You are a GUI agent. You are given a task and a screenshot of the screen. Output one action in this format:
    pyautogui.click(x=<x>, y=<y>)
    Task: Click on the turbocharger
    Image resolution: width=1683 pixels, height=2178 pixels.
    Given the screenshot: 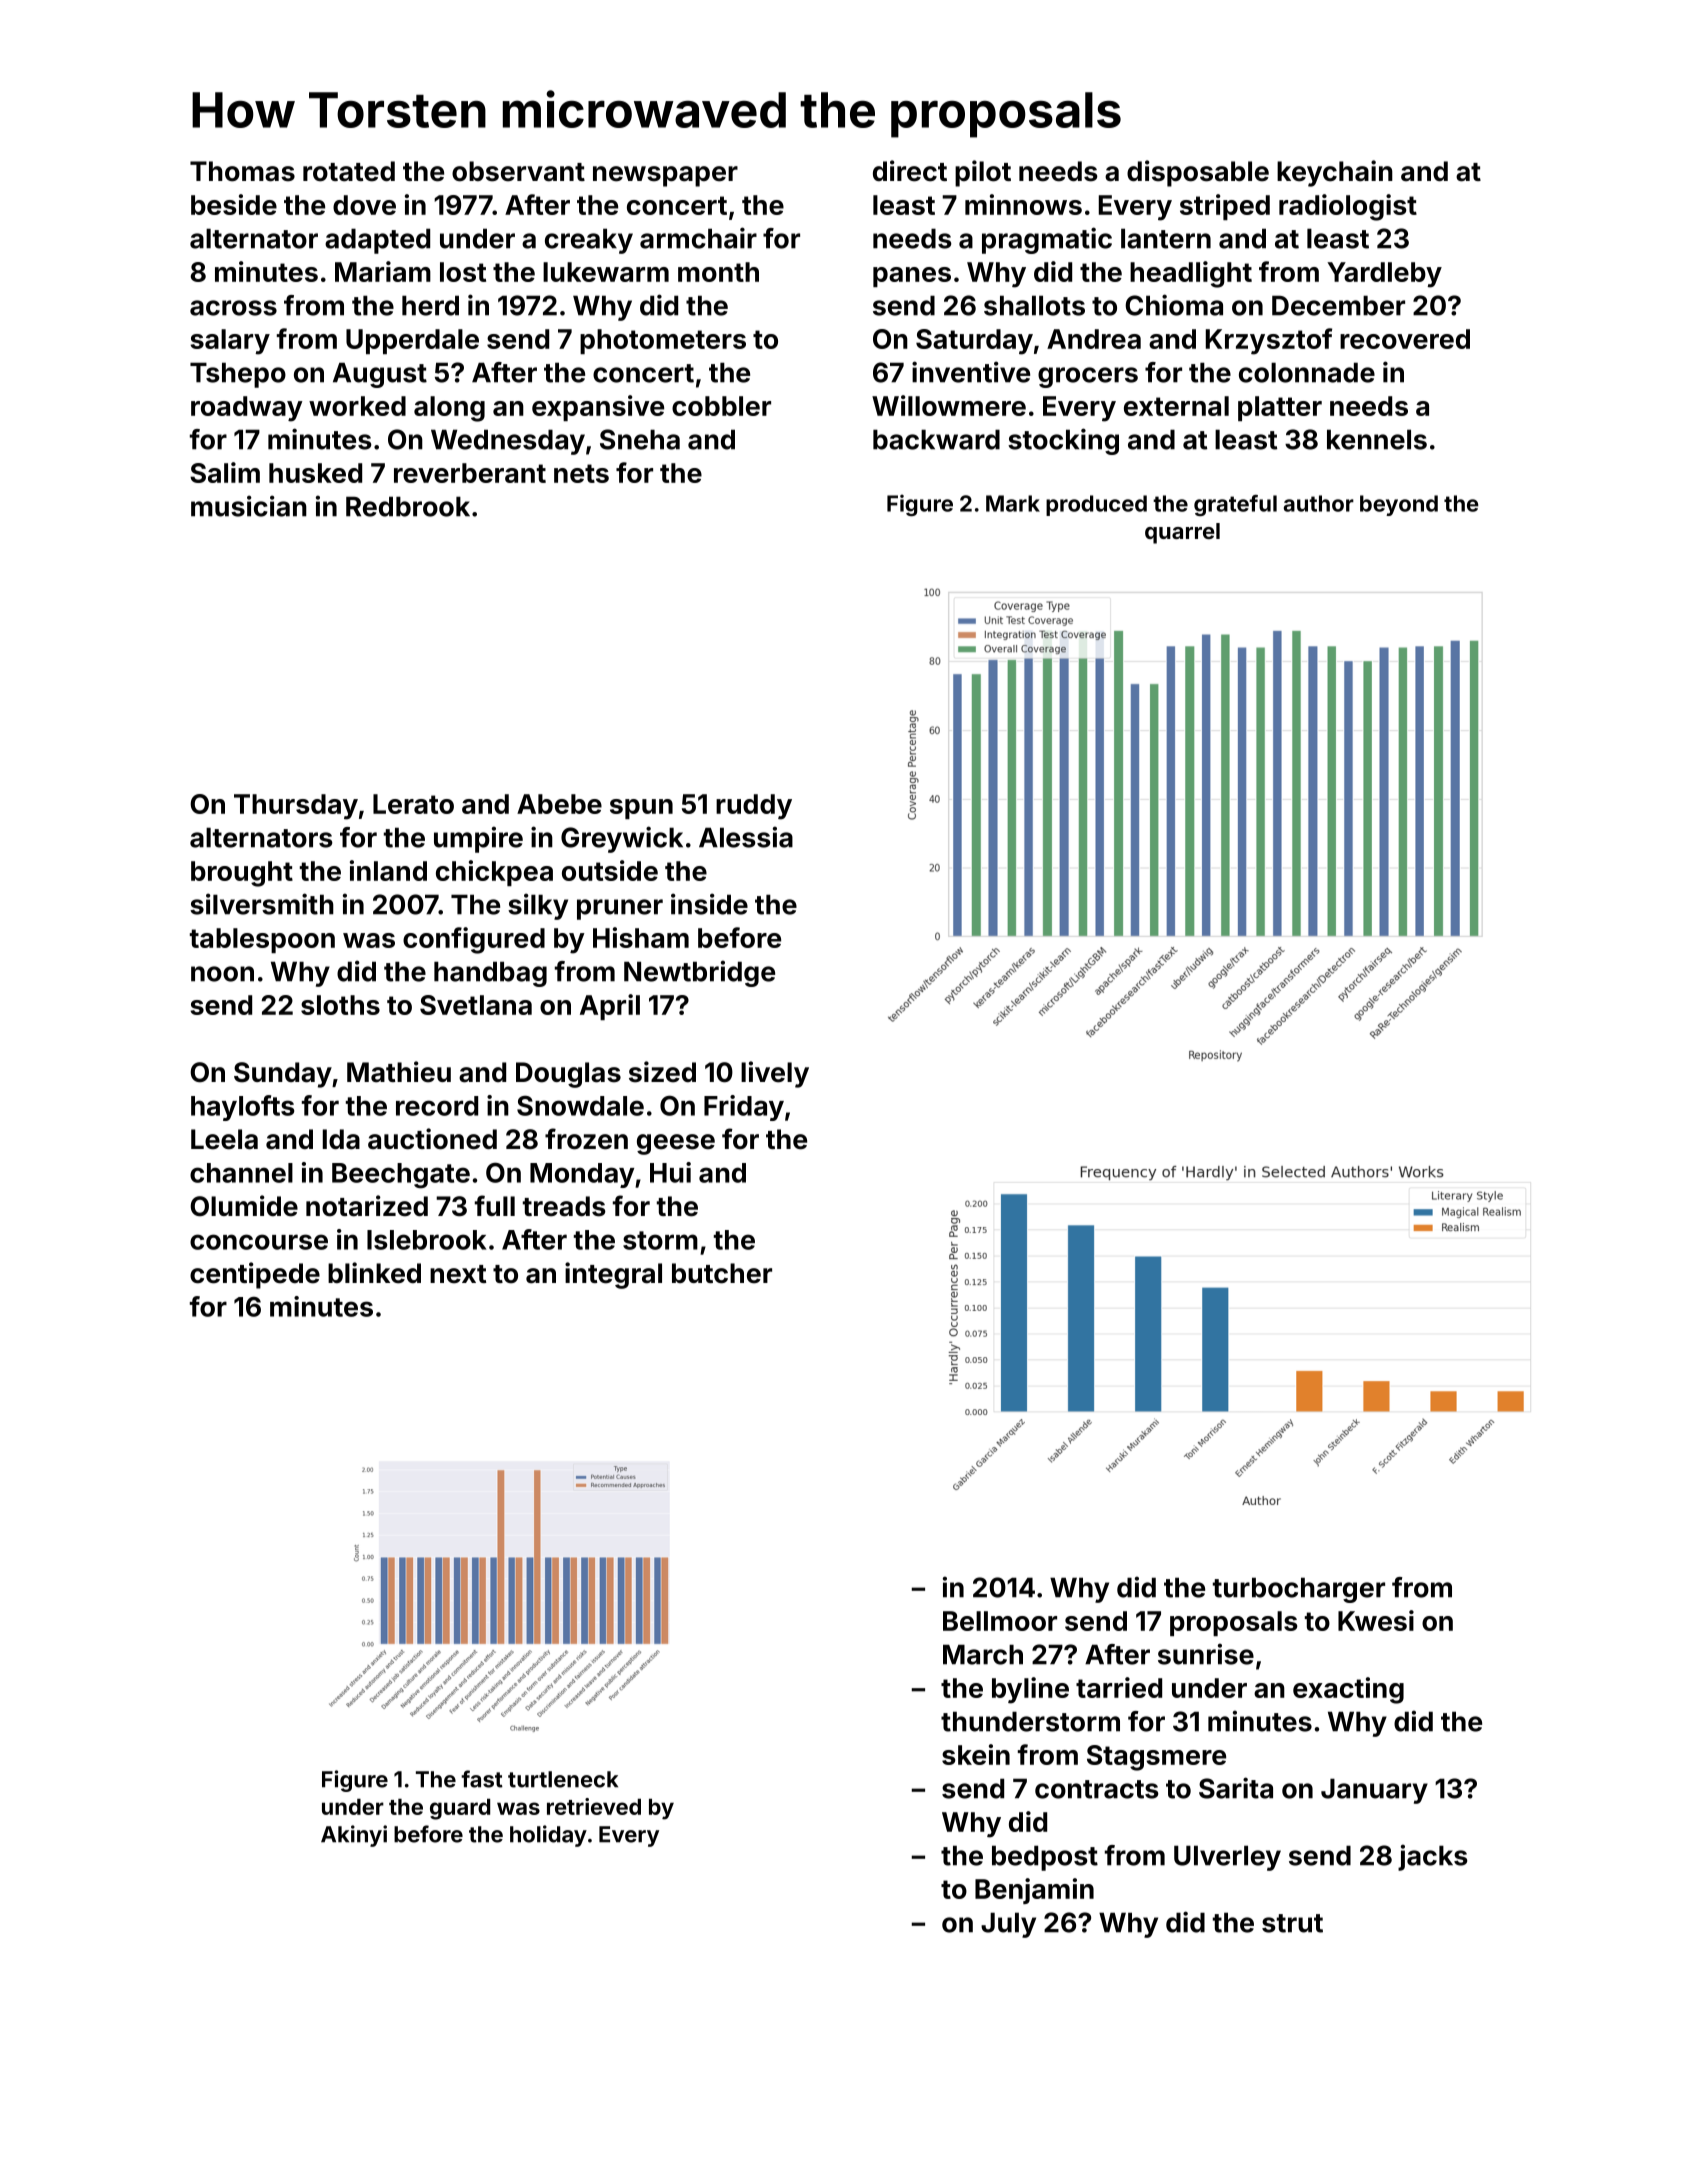 What is the action you would take?
    pyautogui.click(x=1299, y=1590)
